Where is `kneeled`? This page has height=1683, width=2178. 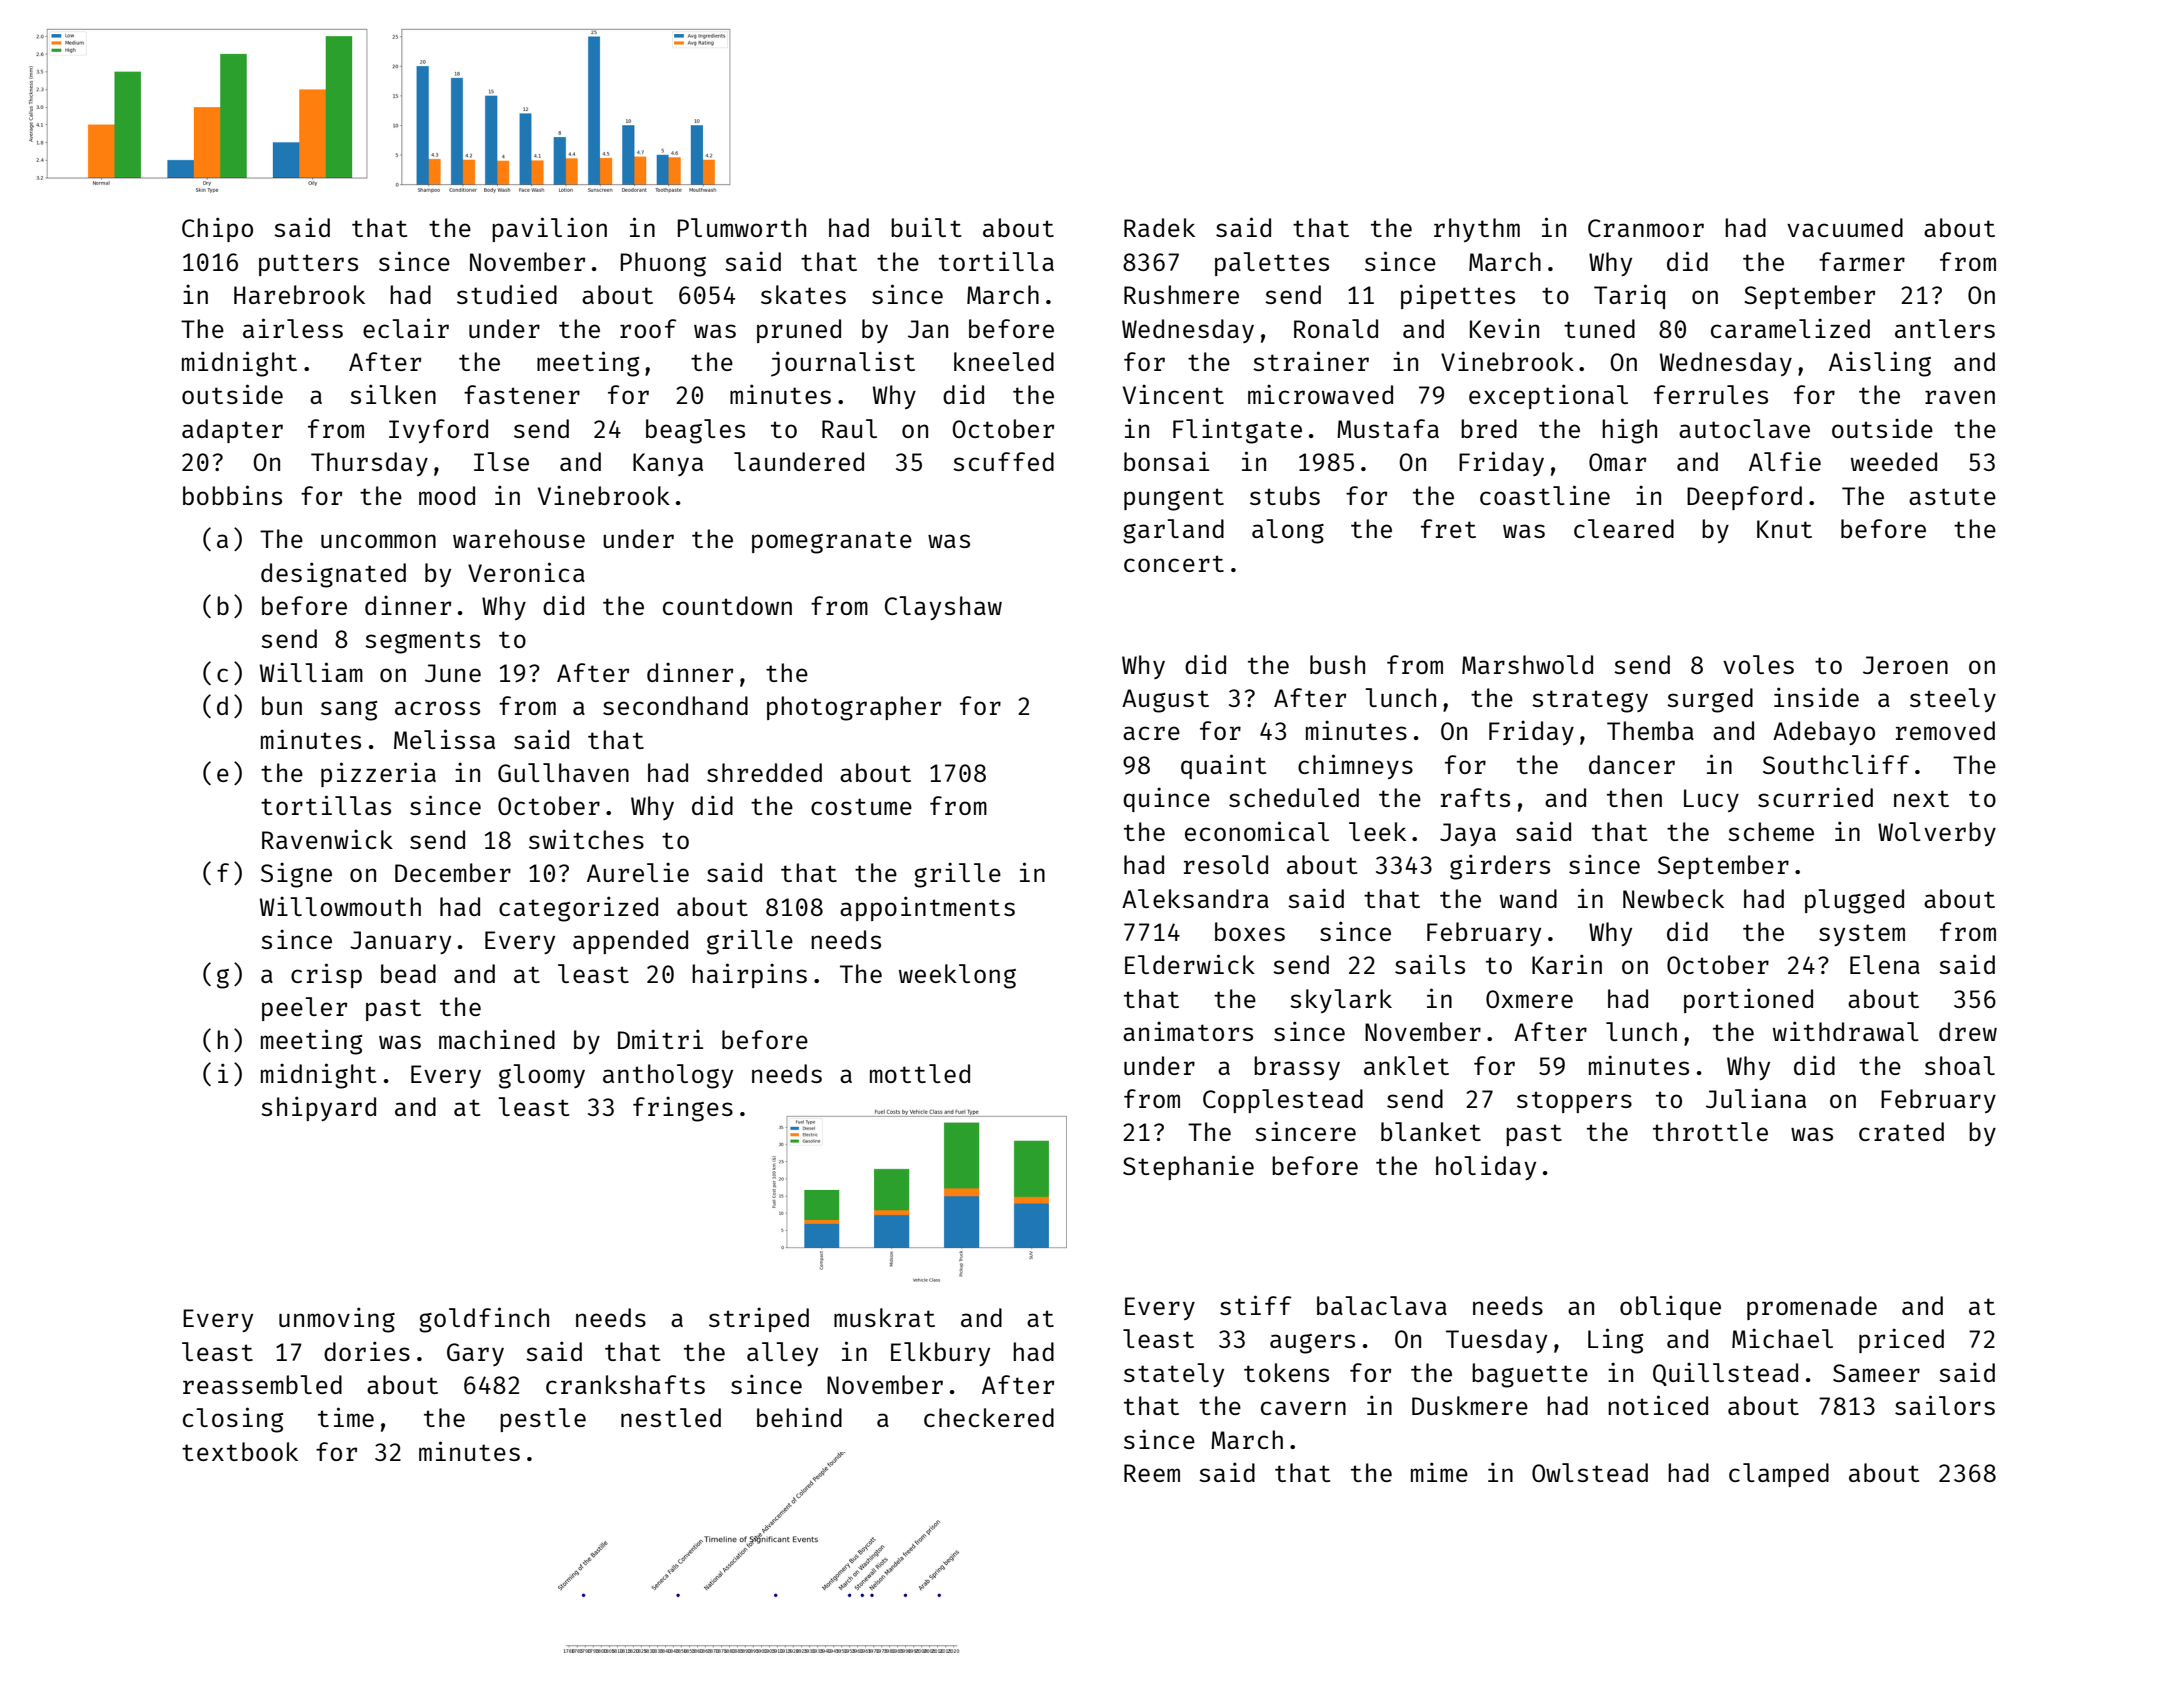
kneeled is located at coordinates (1004, 361).
